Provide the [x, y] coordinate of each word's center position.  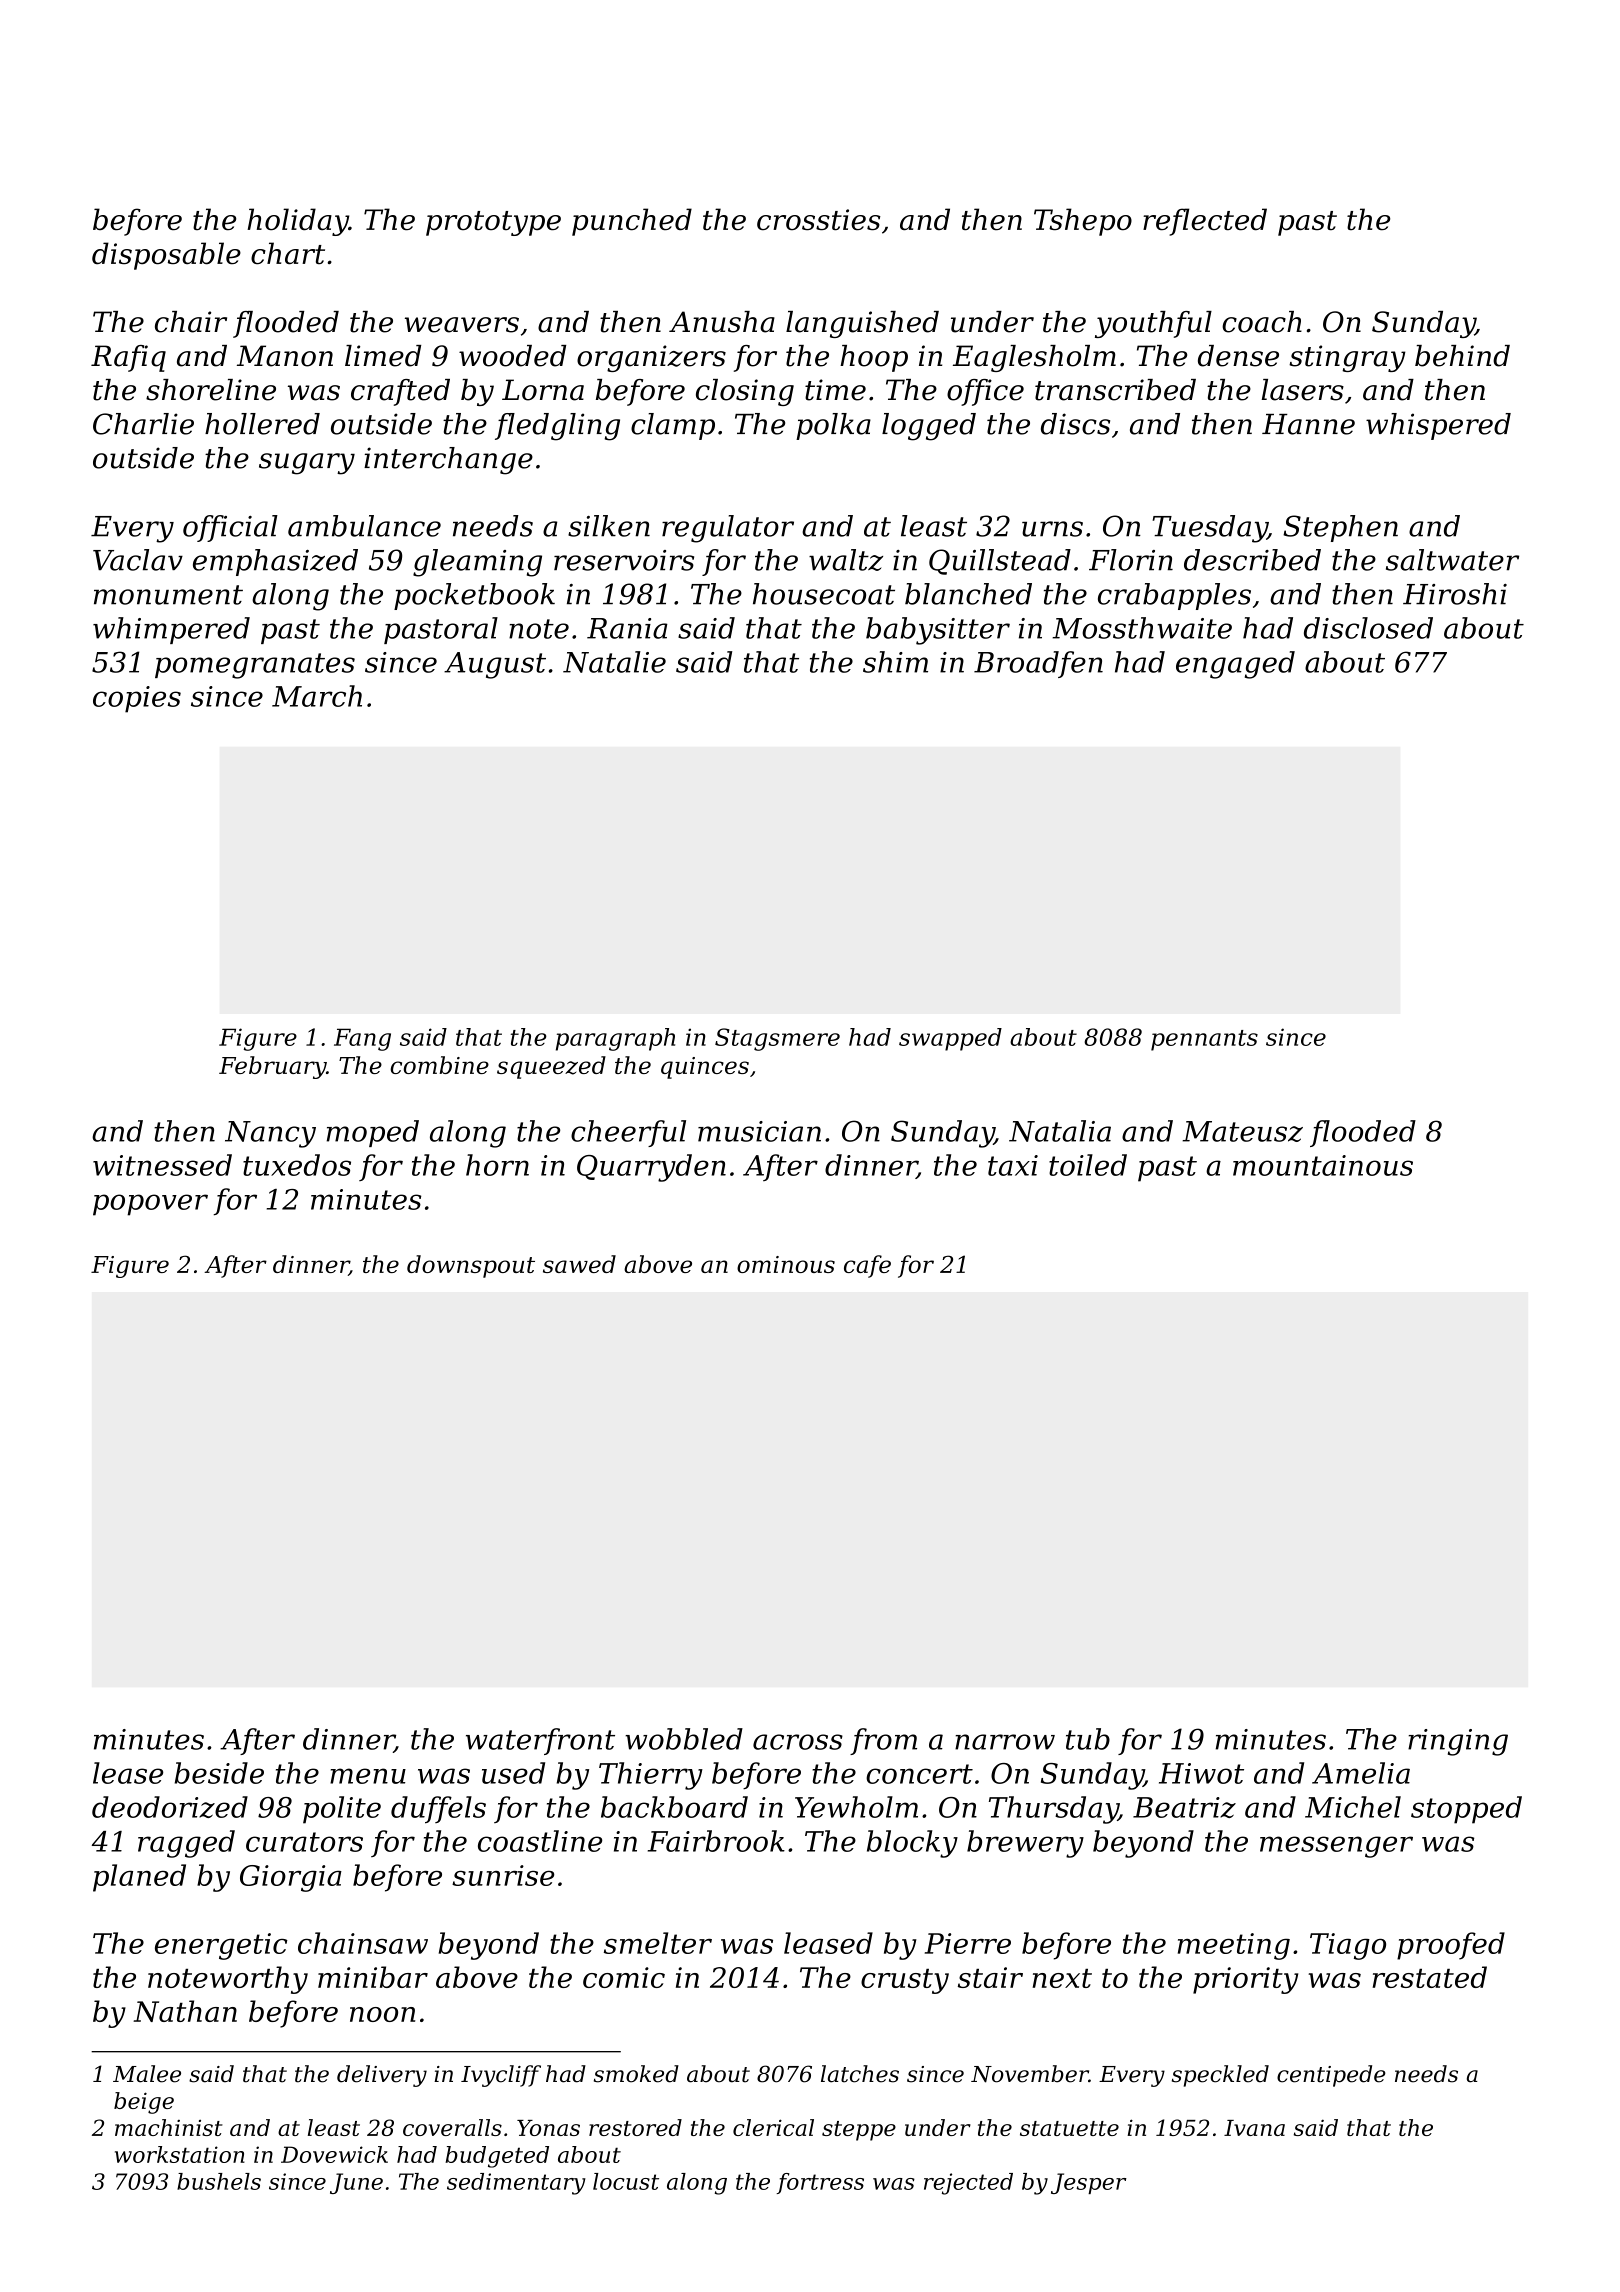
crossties [819, 220]
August [495, 665]
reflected [1205, 222]
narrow [1005, 1742]
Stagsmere [777, 1039]
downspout [471, 1266]
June [356, 2183]
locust [626, 2181]
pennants [1204, 1040]
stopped [1466, 1810]
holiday [298, 222]
